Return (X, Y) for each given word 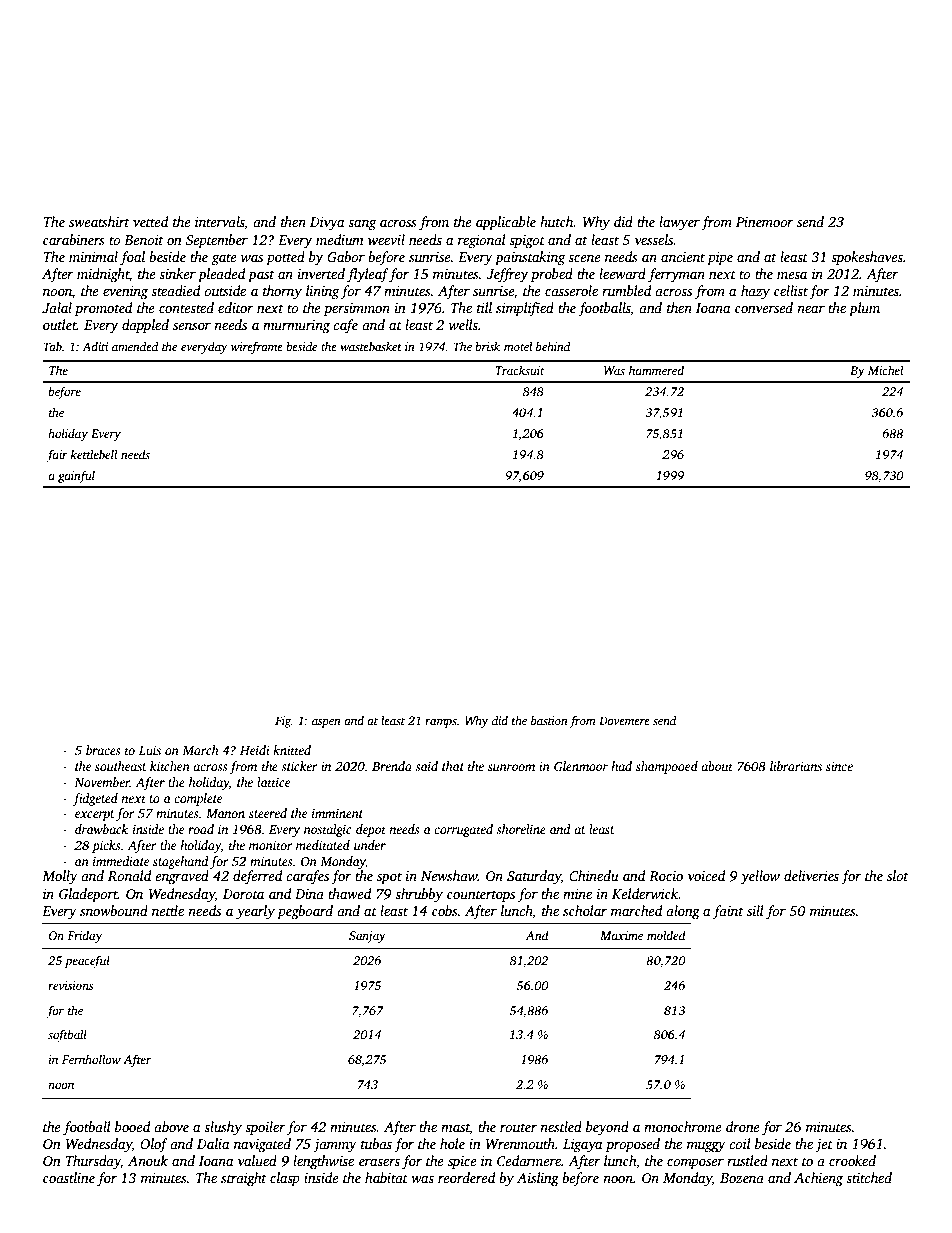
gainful (76, 476)
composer (695, 1164)
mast (455, 1127)
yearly (255, 912)
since (839, 766)
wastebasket (371, 346)
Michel (885, 370)
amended (135, 346)
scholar (585, 910)
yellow (760, 877)
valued (257, 1160)
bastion (549, 720)
